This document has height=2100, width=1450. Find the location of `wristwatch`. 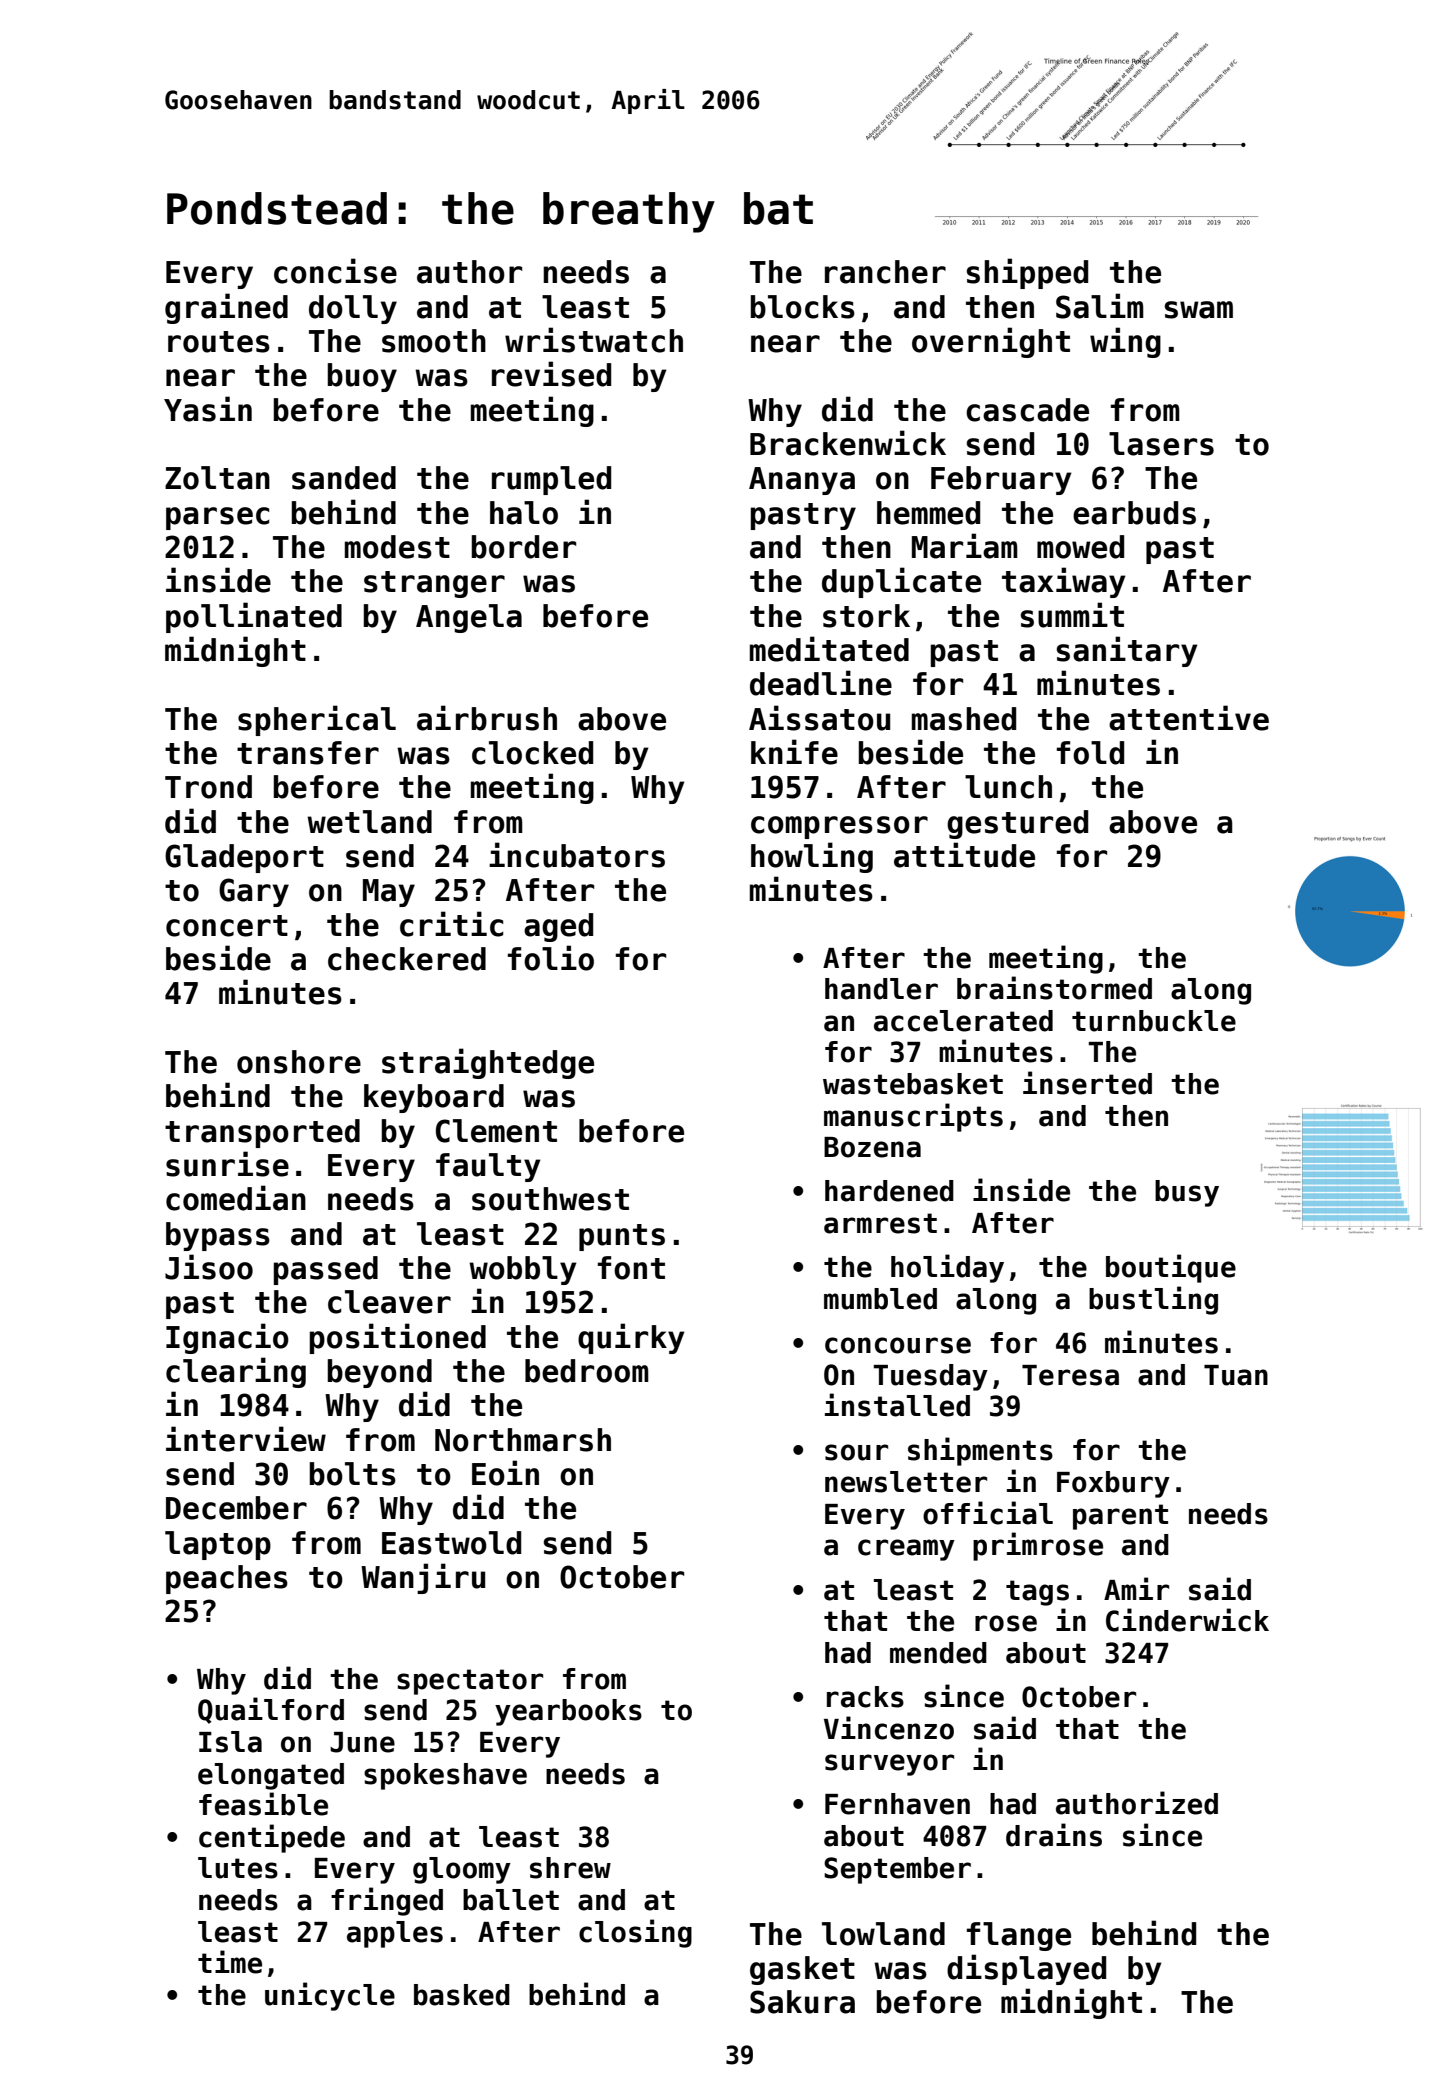

wristwatch is located at coordinates (594, 340).
